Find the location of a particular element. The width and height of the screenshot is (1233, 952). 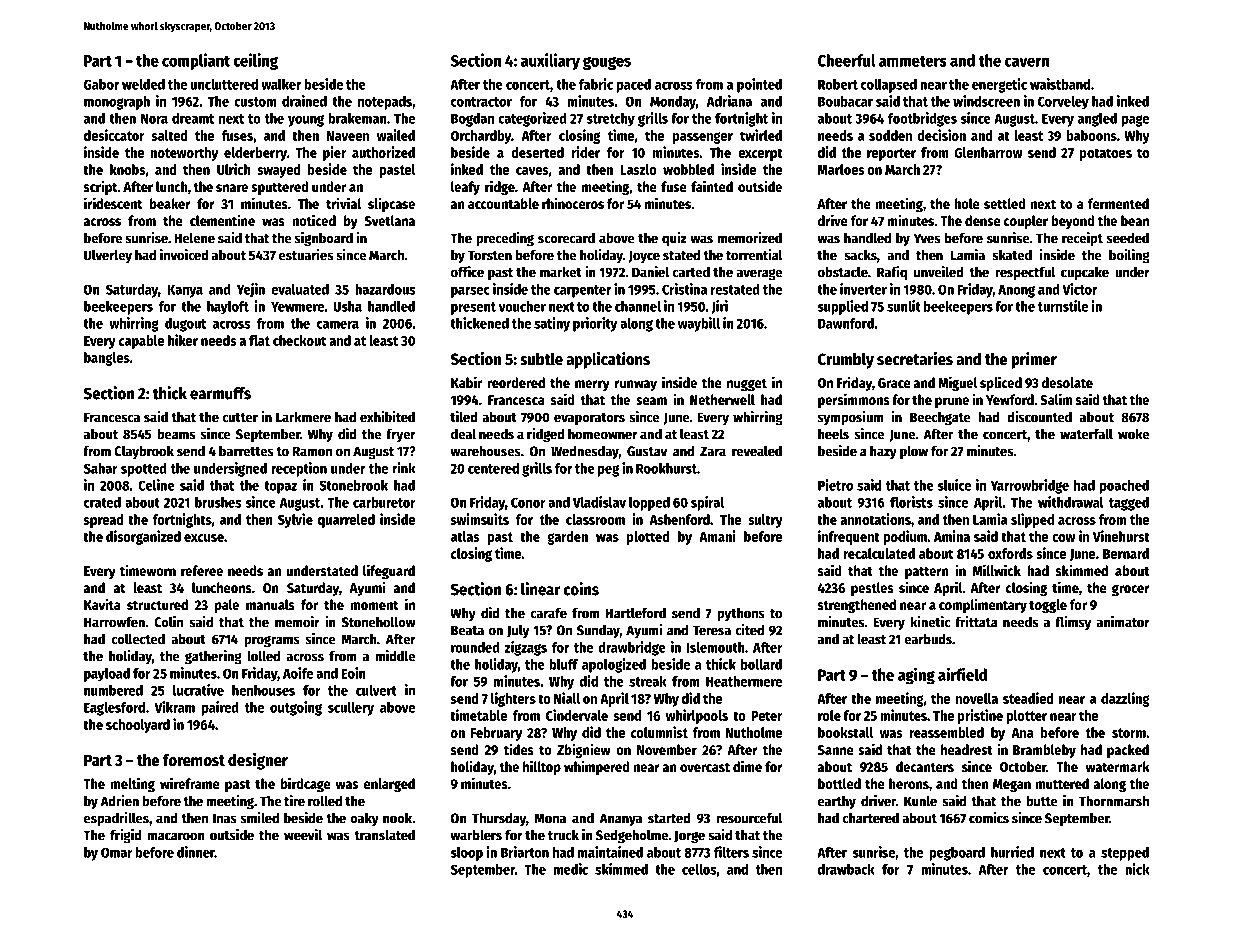

cavern is located at coordinates (1027, 62).
